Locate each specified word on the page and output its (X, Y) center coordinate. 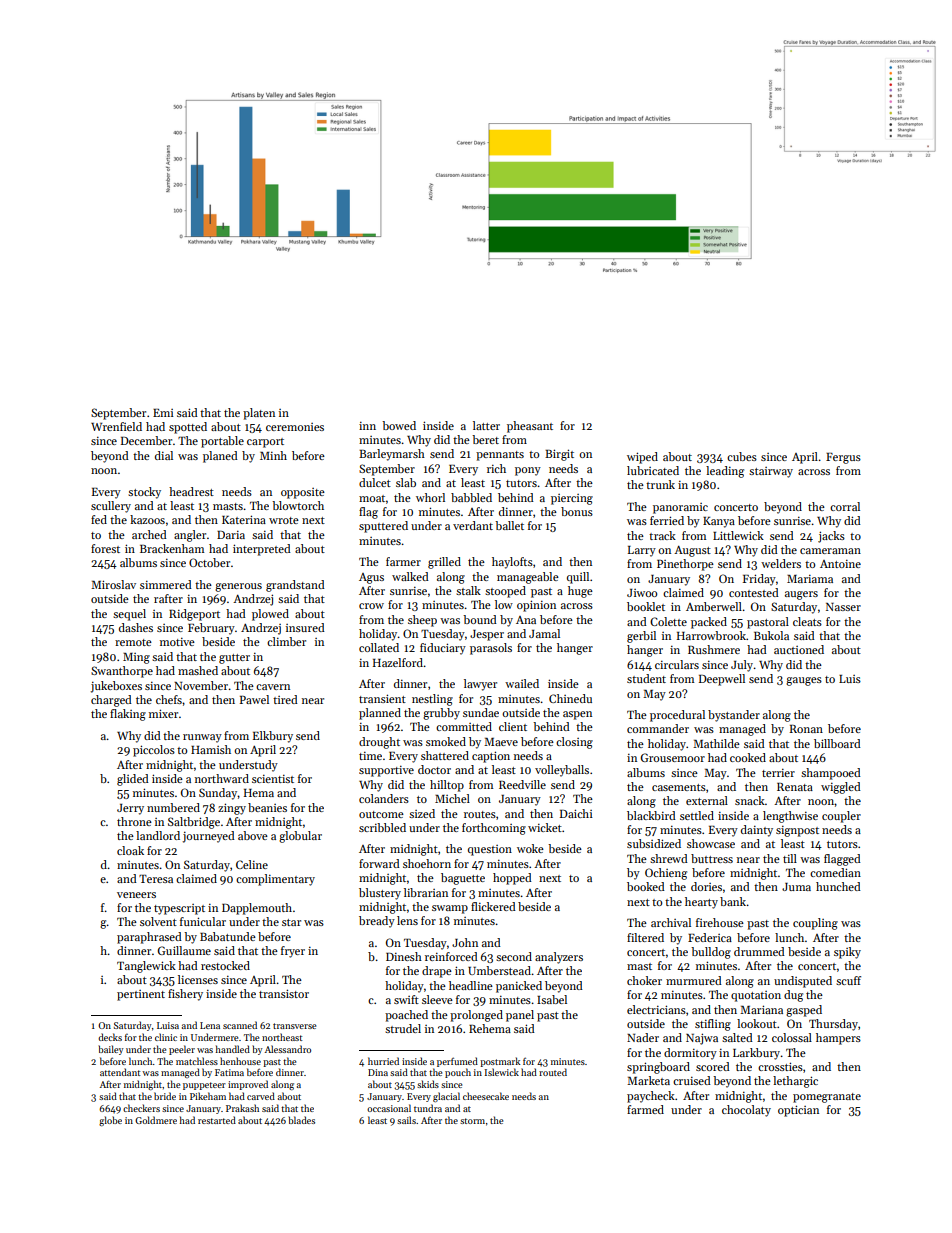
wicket (545, 827)
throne (134, 821)
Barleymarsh (392, 455)
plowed (270, 615)
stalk (468, 590)
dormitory (690, 1054)
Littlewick (738, 535)
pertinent (141, 995)
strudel (403, 1028)
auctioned (799, 649)
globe (110, 1121)
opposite (303, 493)
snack (750, 800)
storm (472, 1121)
